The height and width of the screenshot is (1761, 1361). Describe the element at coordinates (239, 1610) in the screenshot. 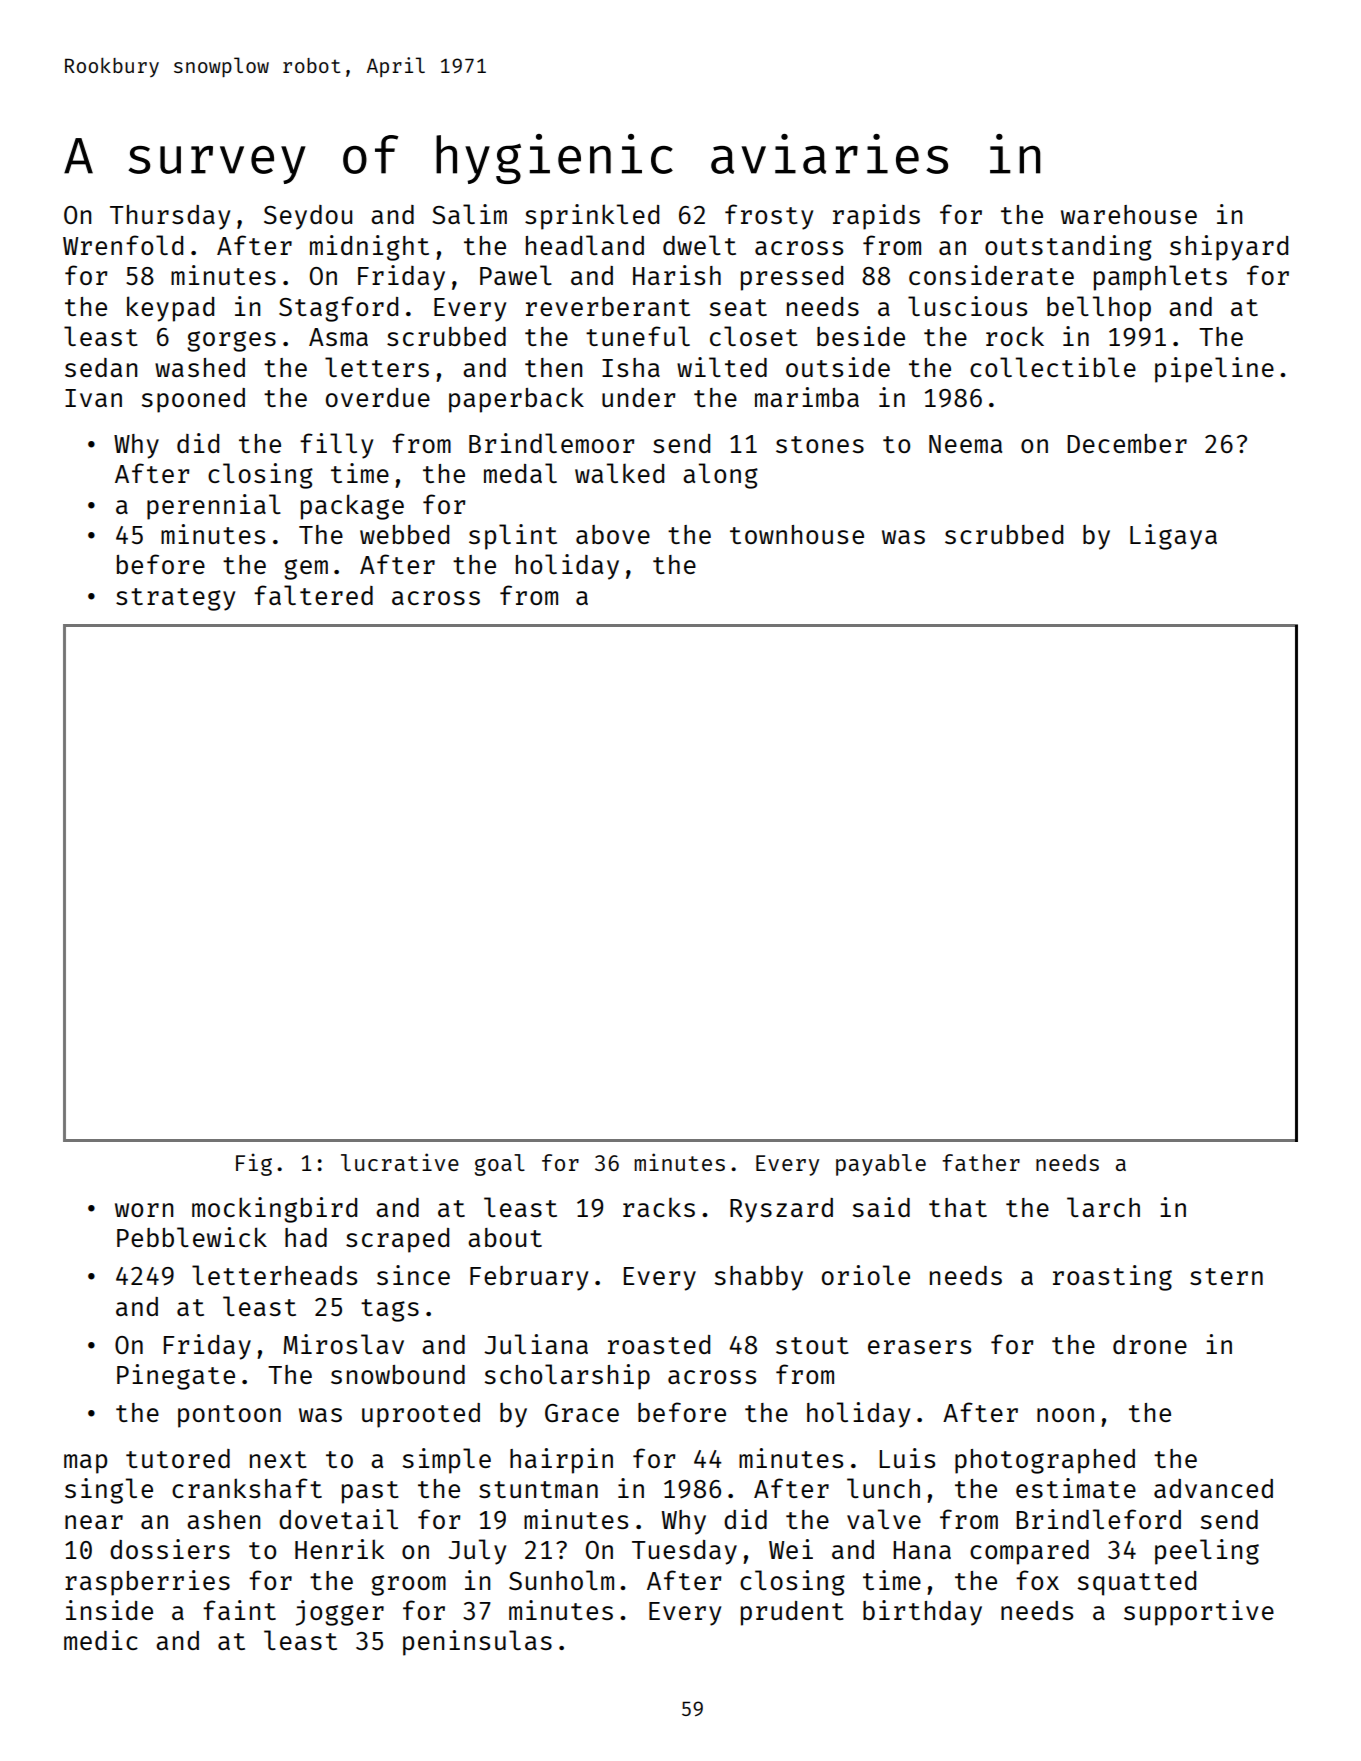

I see `faint` at that location.
